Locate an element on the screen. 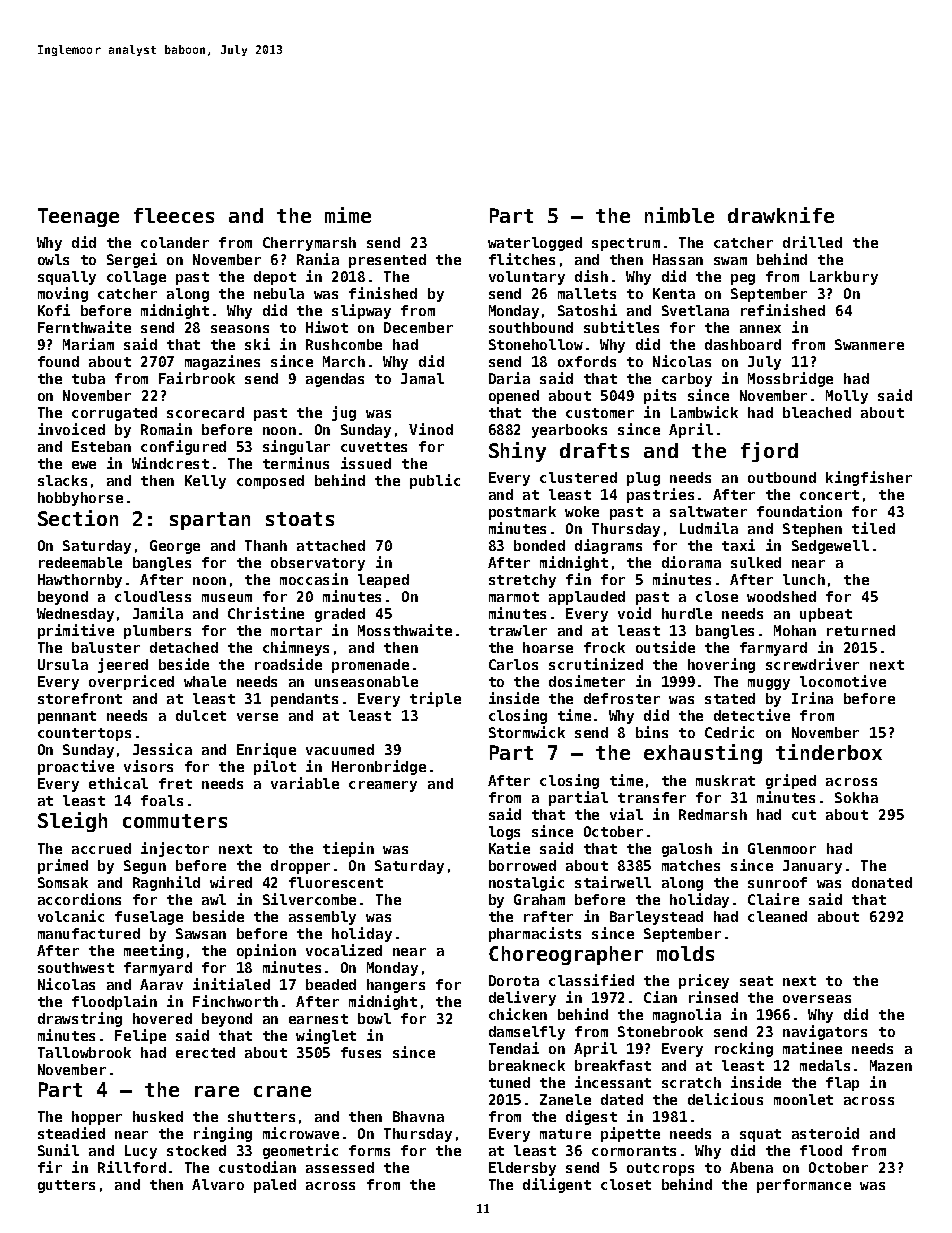  collage is located at coordinates (136, 278).
